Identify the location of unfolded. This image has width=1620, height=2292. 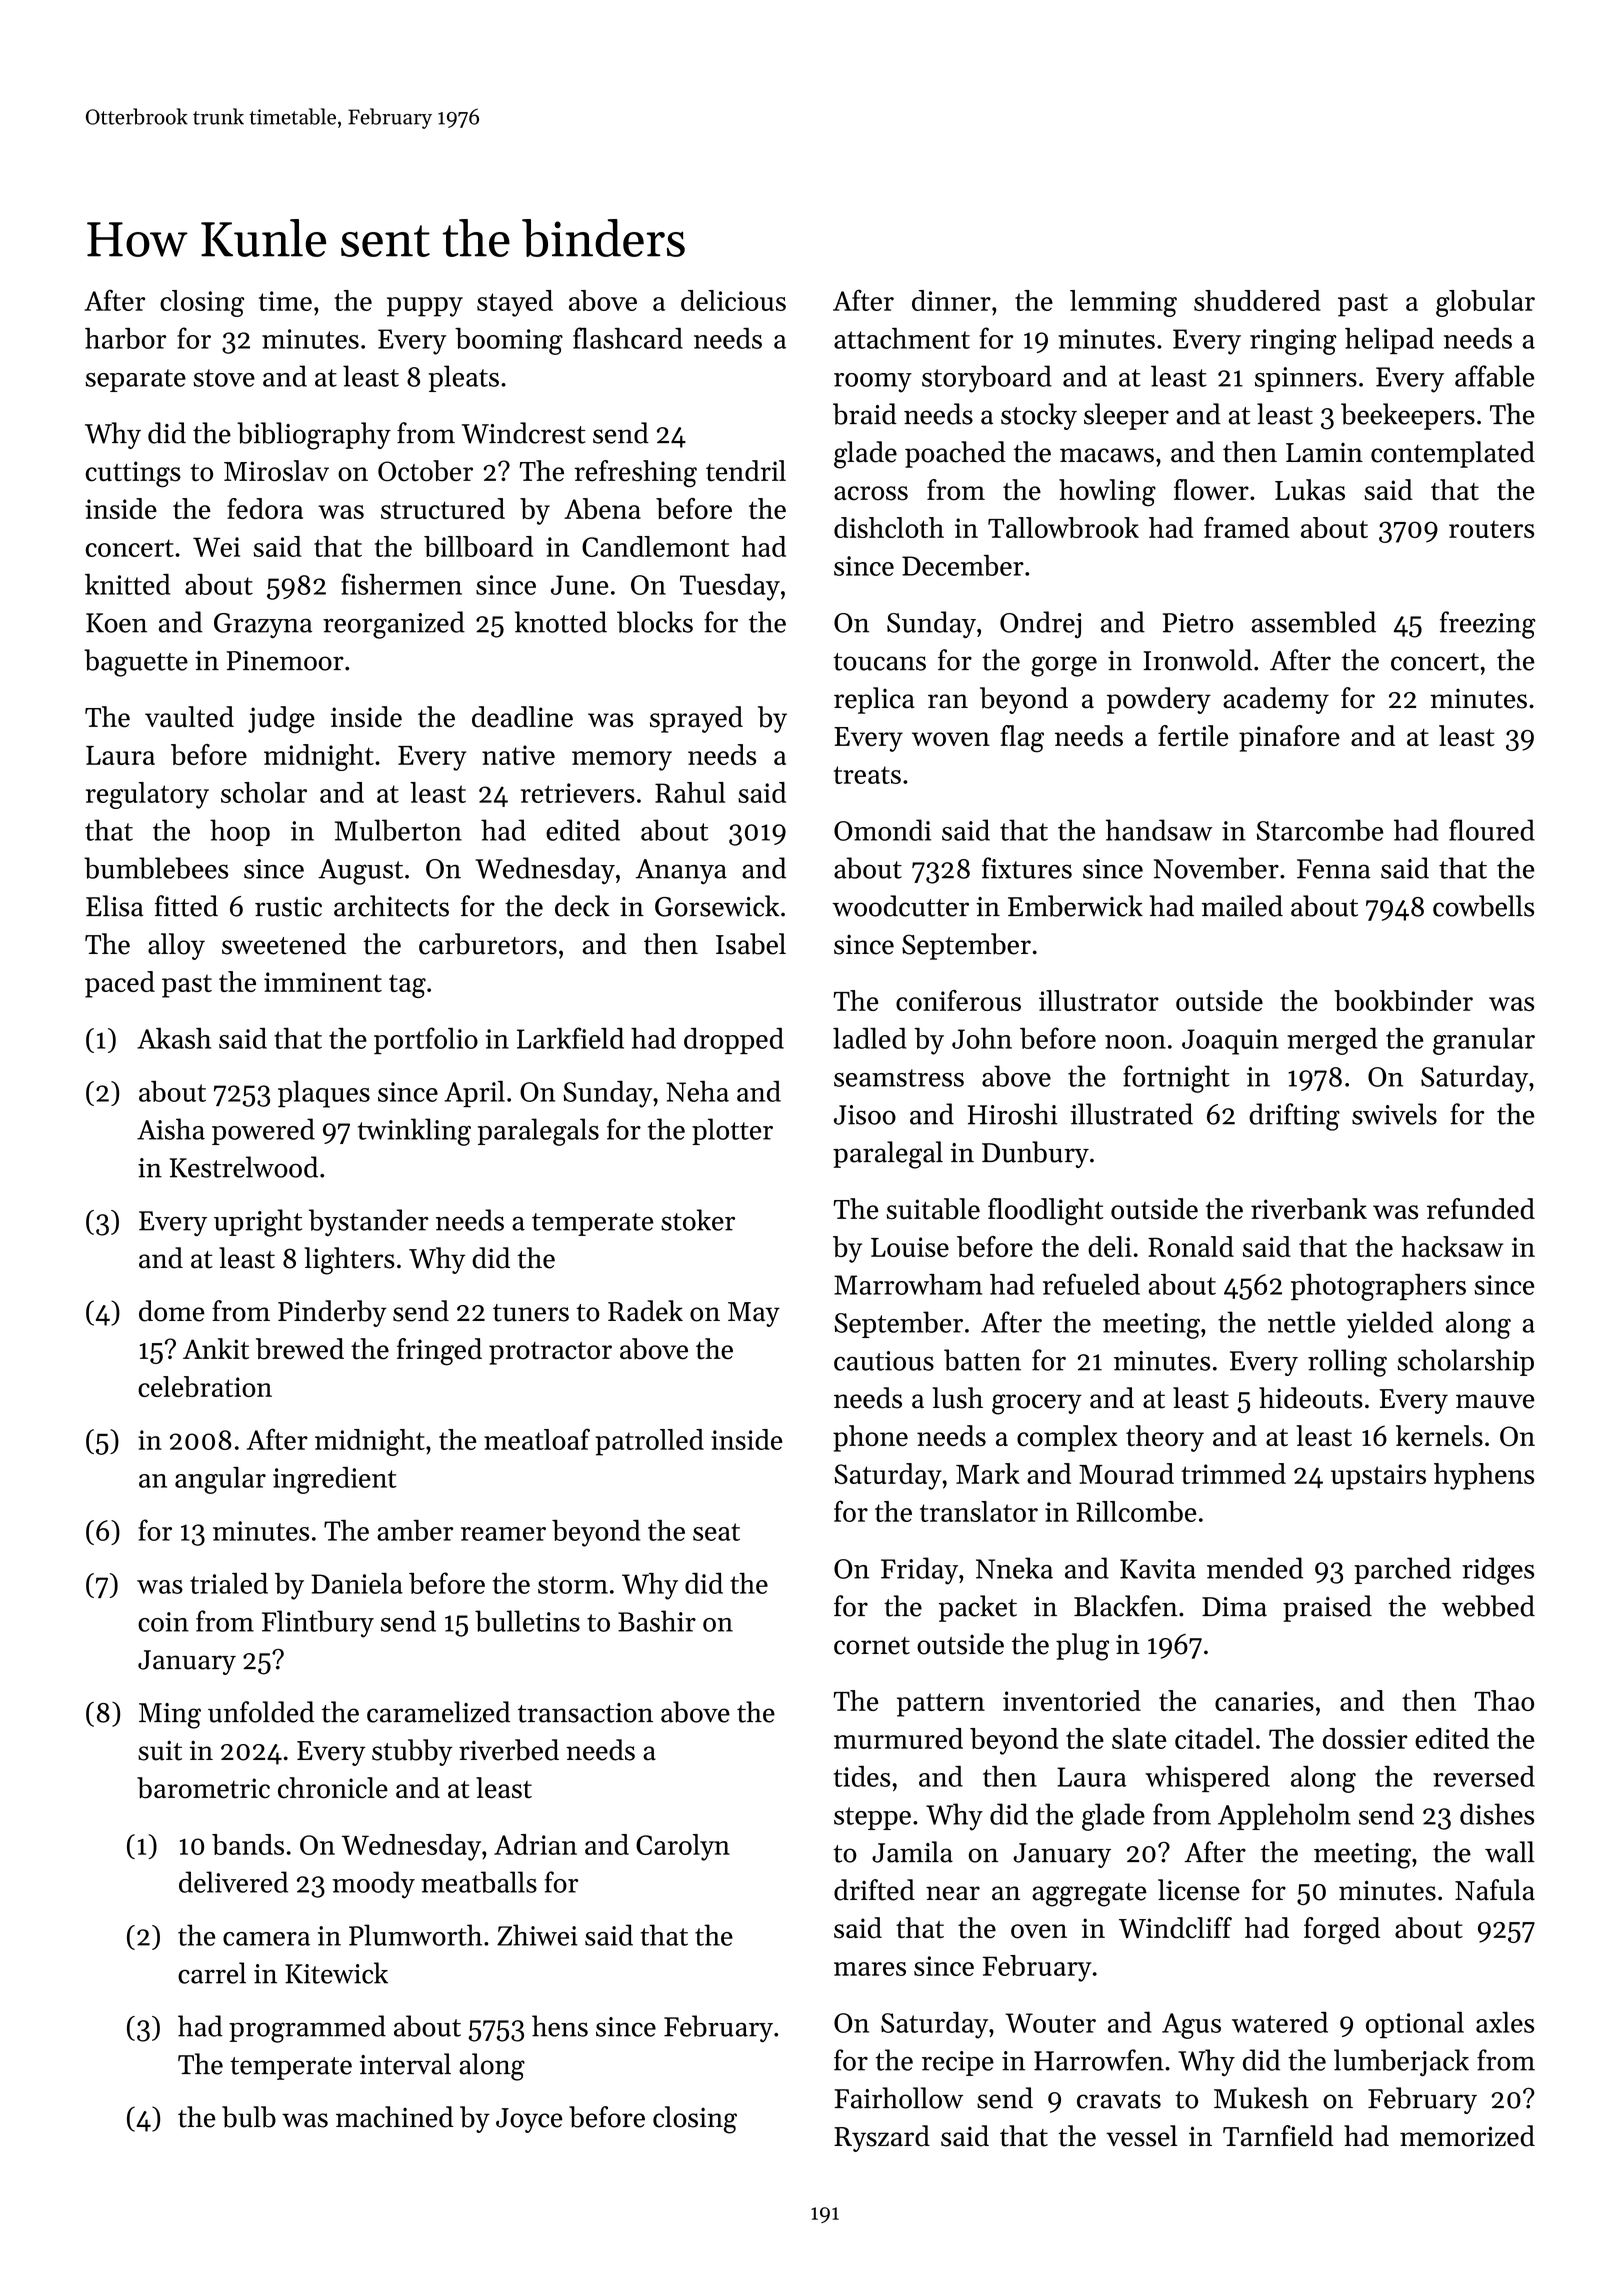
(261, 1712).
